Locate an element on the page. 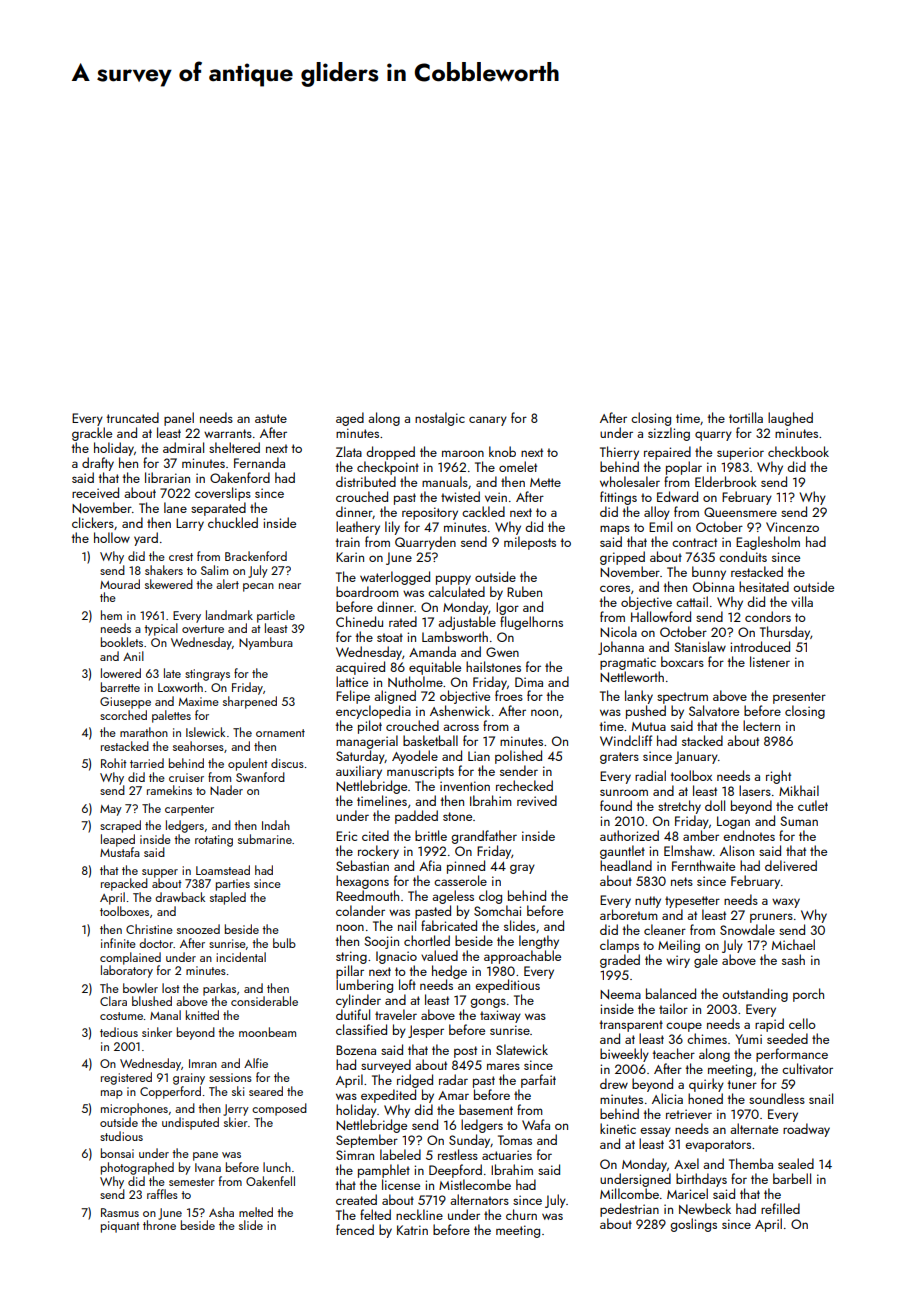 Image resolution: width=908 pixels, height=1316 pixels. aged is located at coordinates (350, 419).
